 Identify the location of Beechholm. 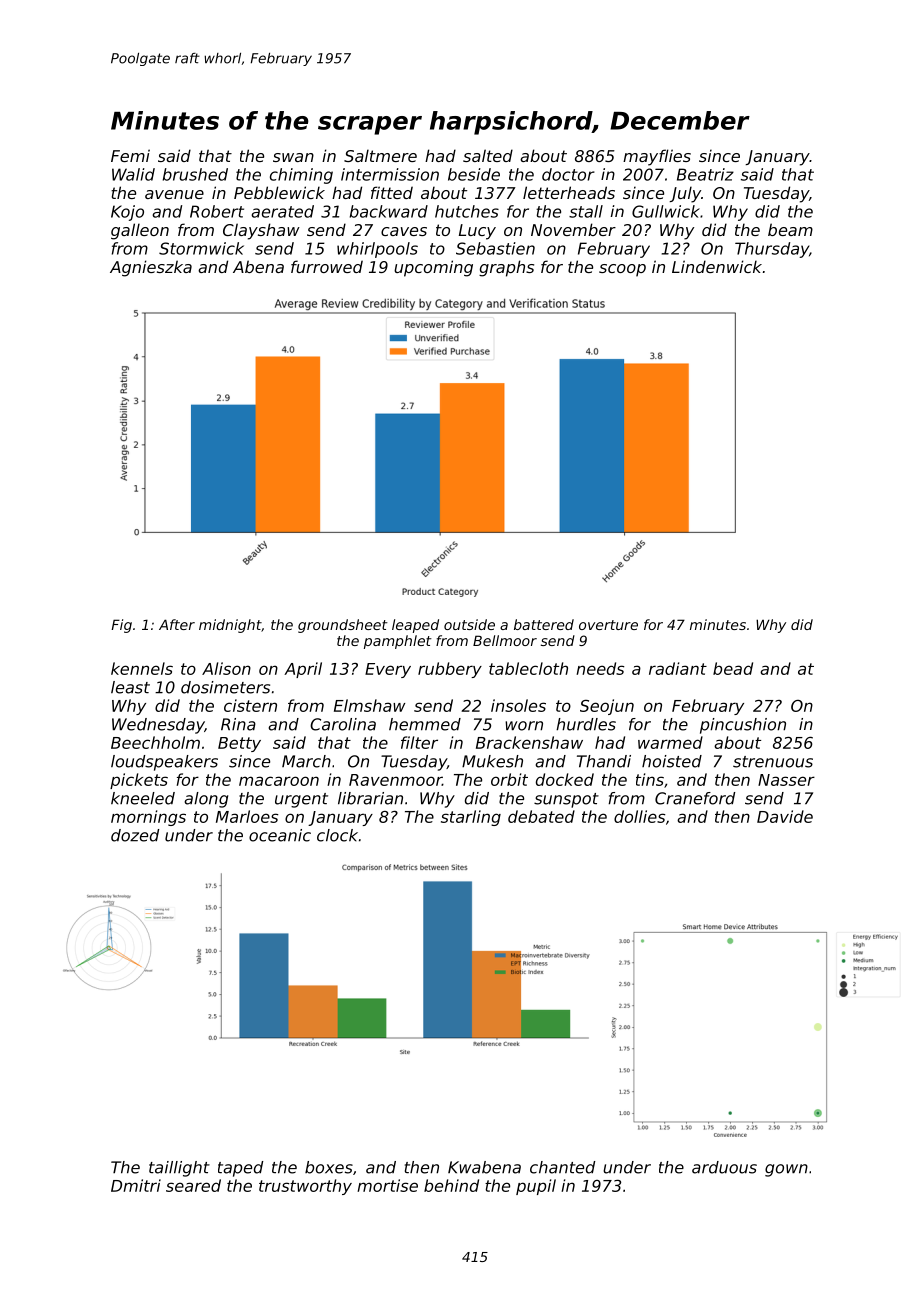
(155, 742).
